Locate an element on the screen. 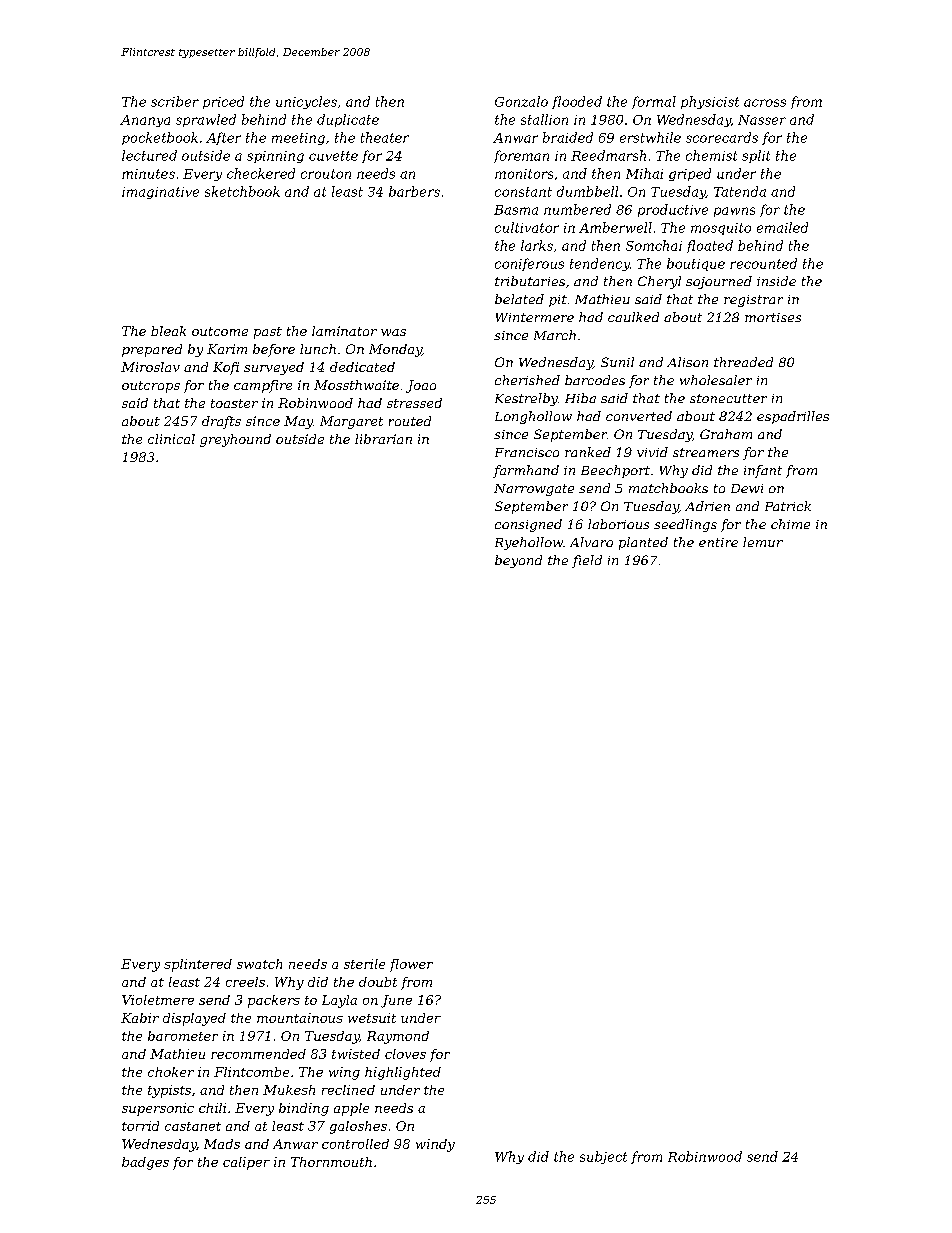  vivid is located at coordinates (652, 452).
